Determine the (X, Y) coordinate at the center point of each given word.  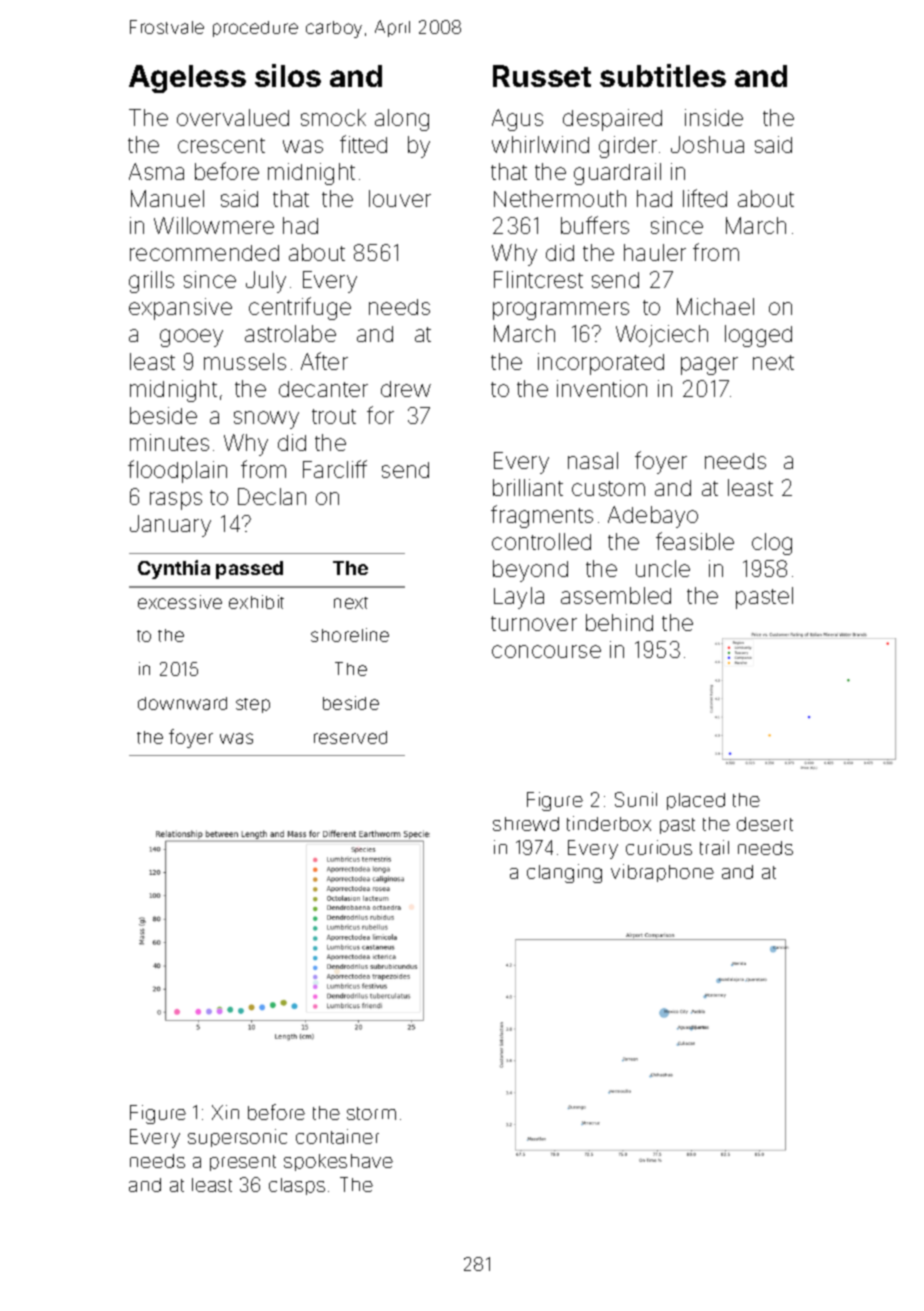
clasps (297, 1186)
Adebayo (653, 517)
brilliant (528, 487)
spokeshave (338, 1162)
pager (709, 366)
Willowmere (214, 225)
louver (400, 198)
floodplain (177, 471)
